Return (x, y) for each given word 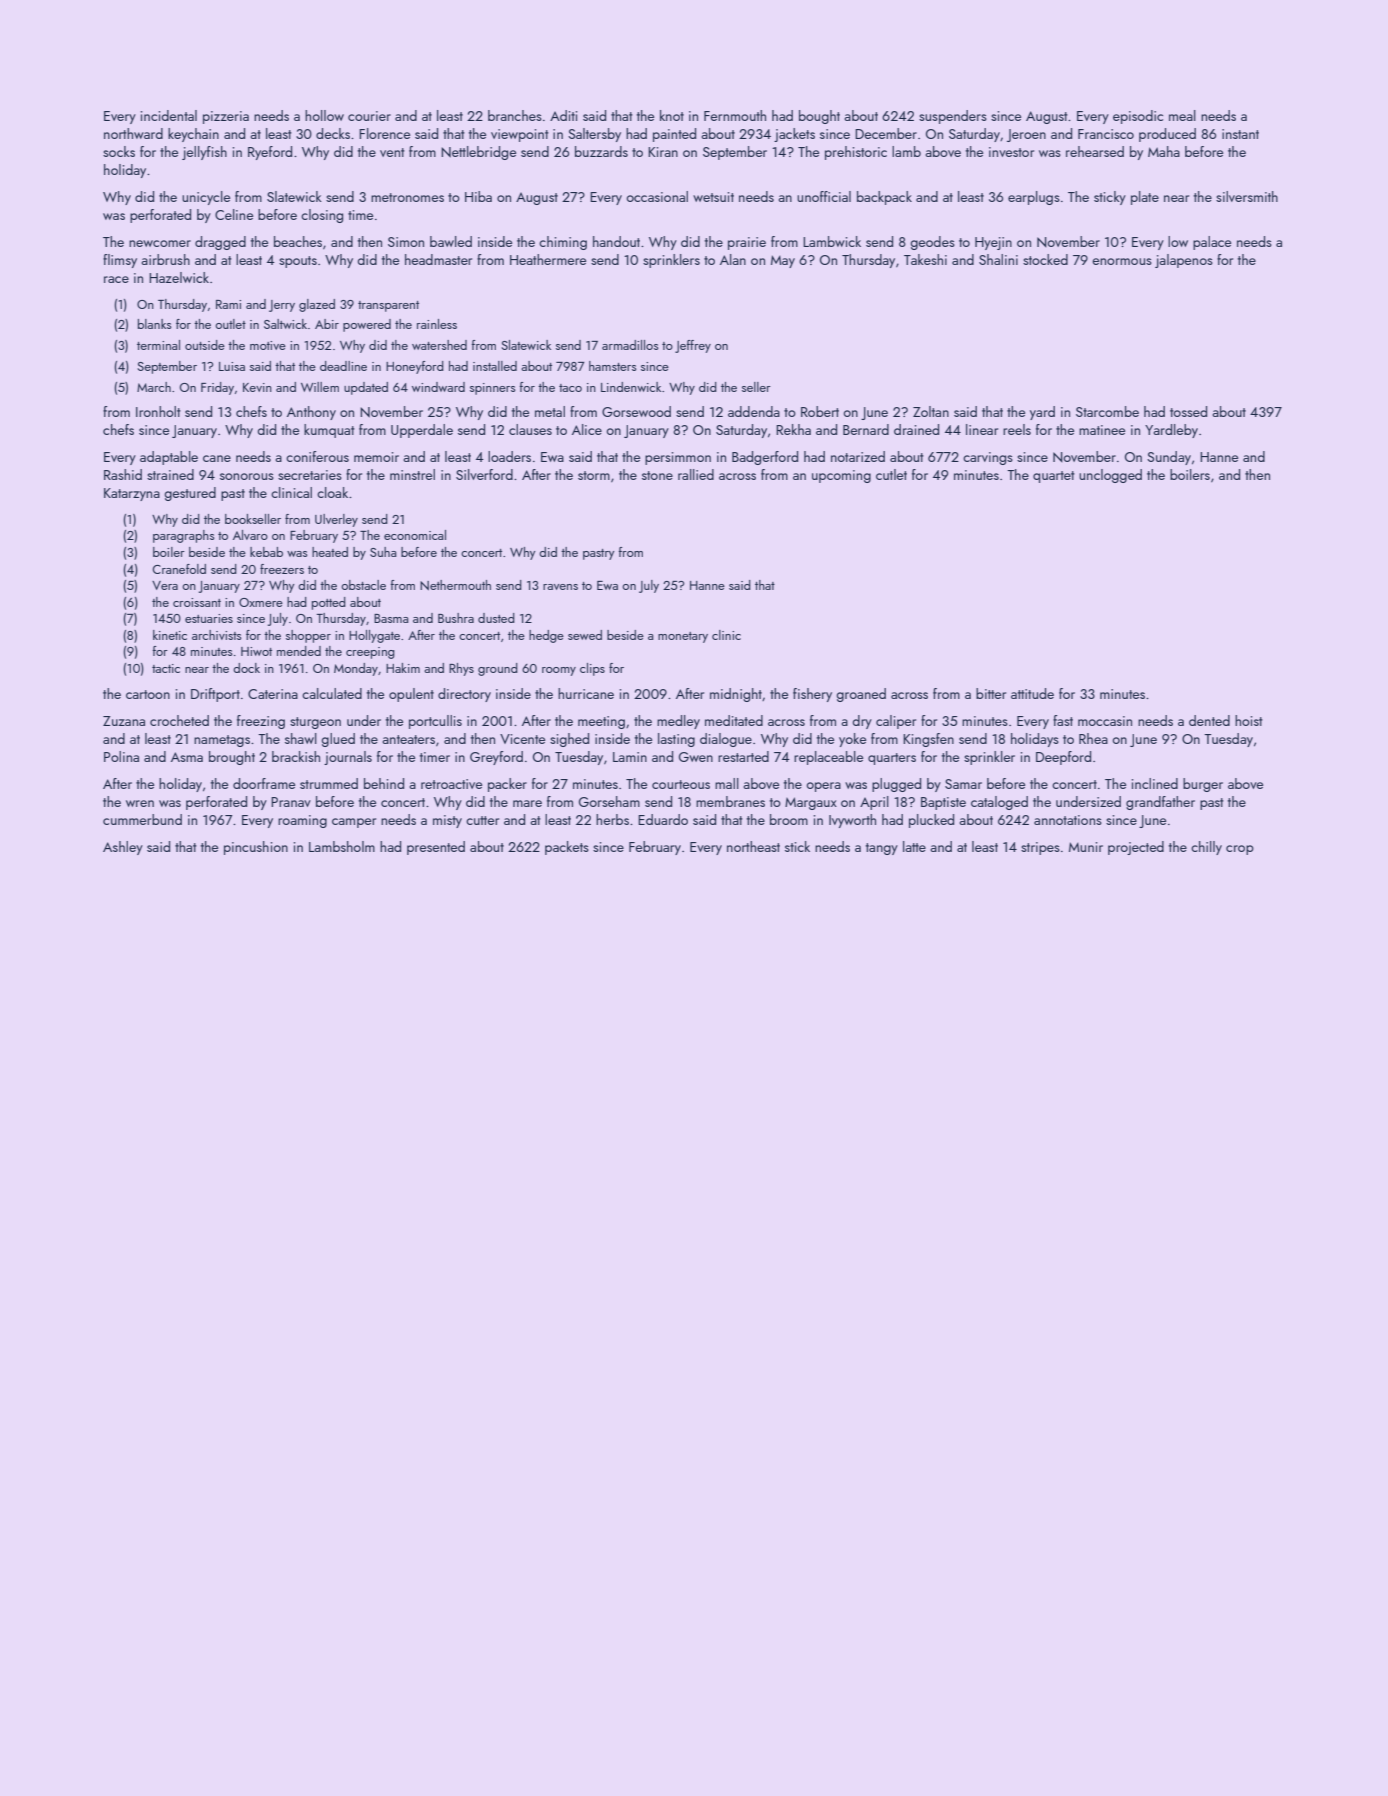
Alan (733, 259)
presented (436, 848)
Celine (234, 214)
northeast (753, 846)
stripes (1040, 848)
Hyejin (993, 243)
